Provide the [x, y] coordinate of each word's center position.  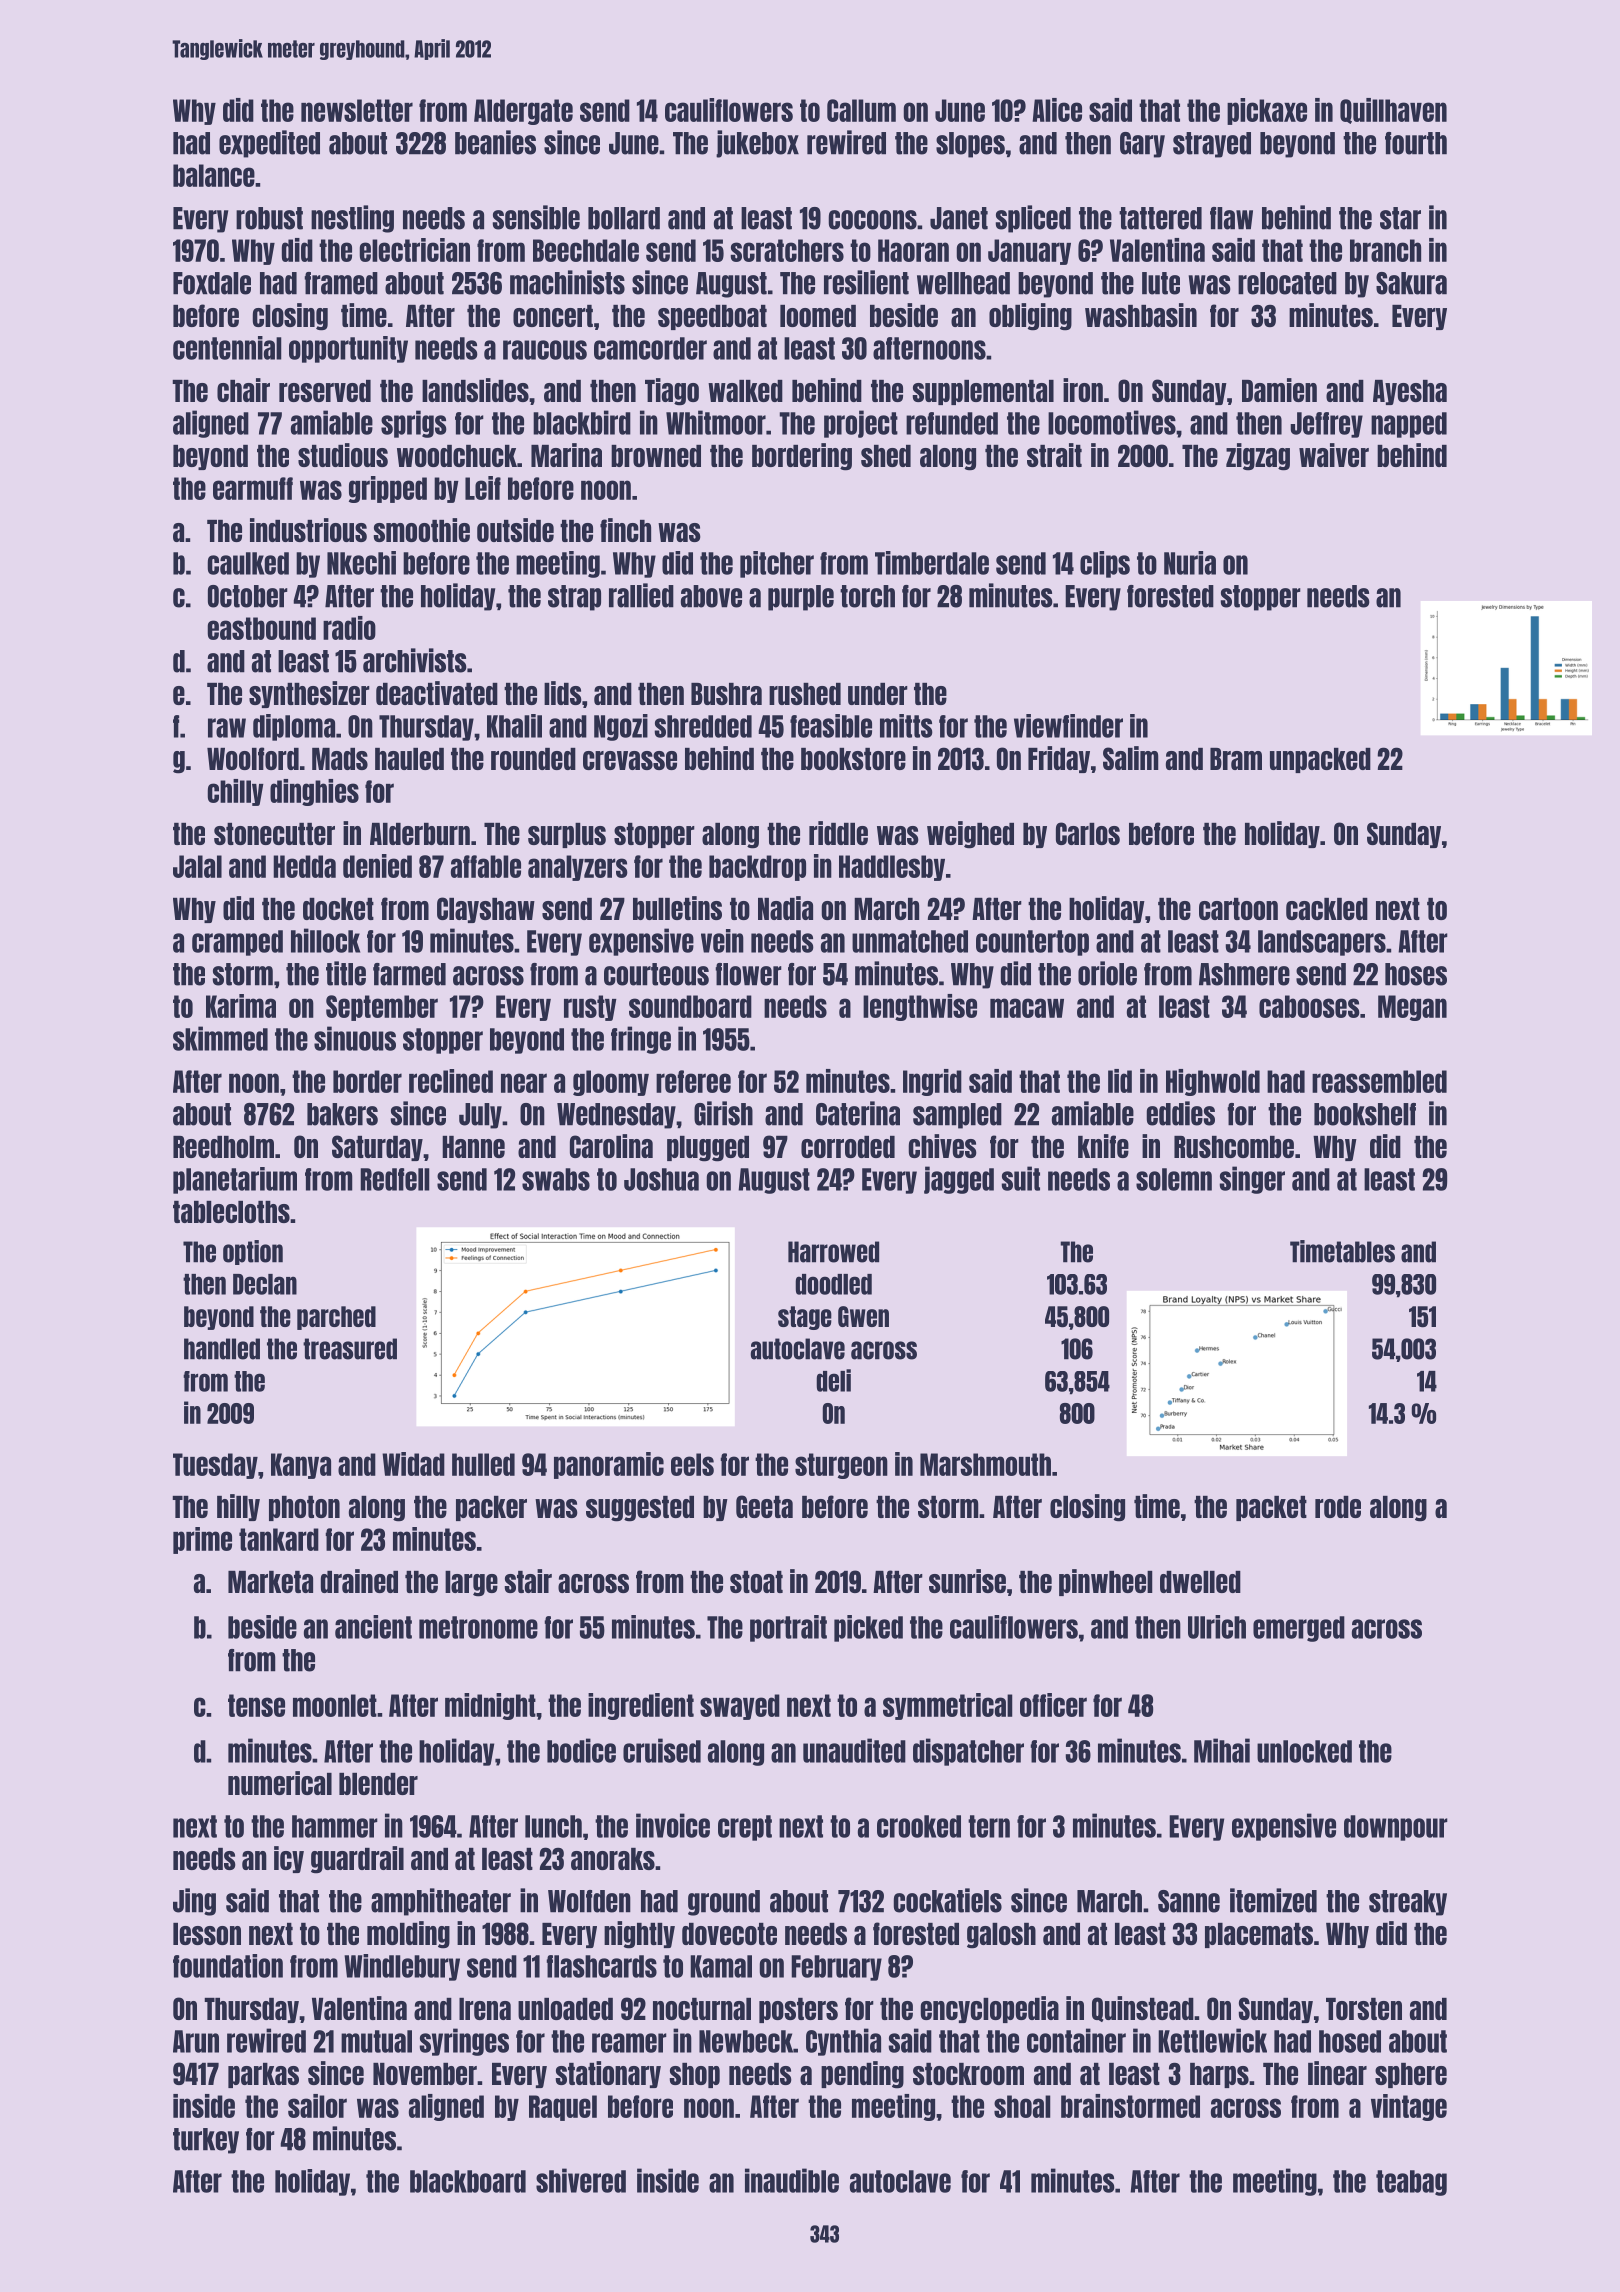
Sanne [1189, 1901]
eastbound [261, 628]
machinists [567, 282]
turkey [206, 2141]
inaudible [792, 2180]
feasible [831, 726]
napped [1409, 425]
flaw [1231, 218]
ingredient [641, 1706]
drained [359, 1581]
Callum [861, 110]
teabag [1411, 2183]
